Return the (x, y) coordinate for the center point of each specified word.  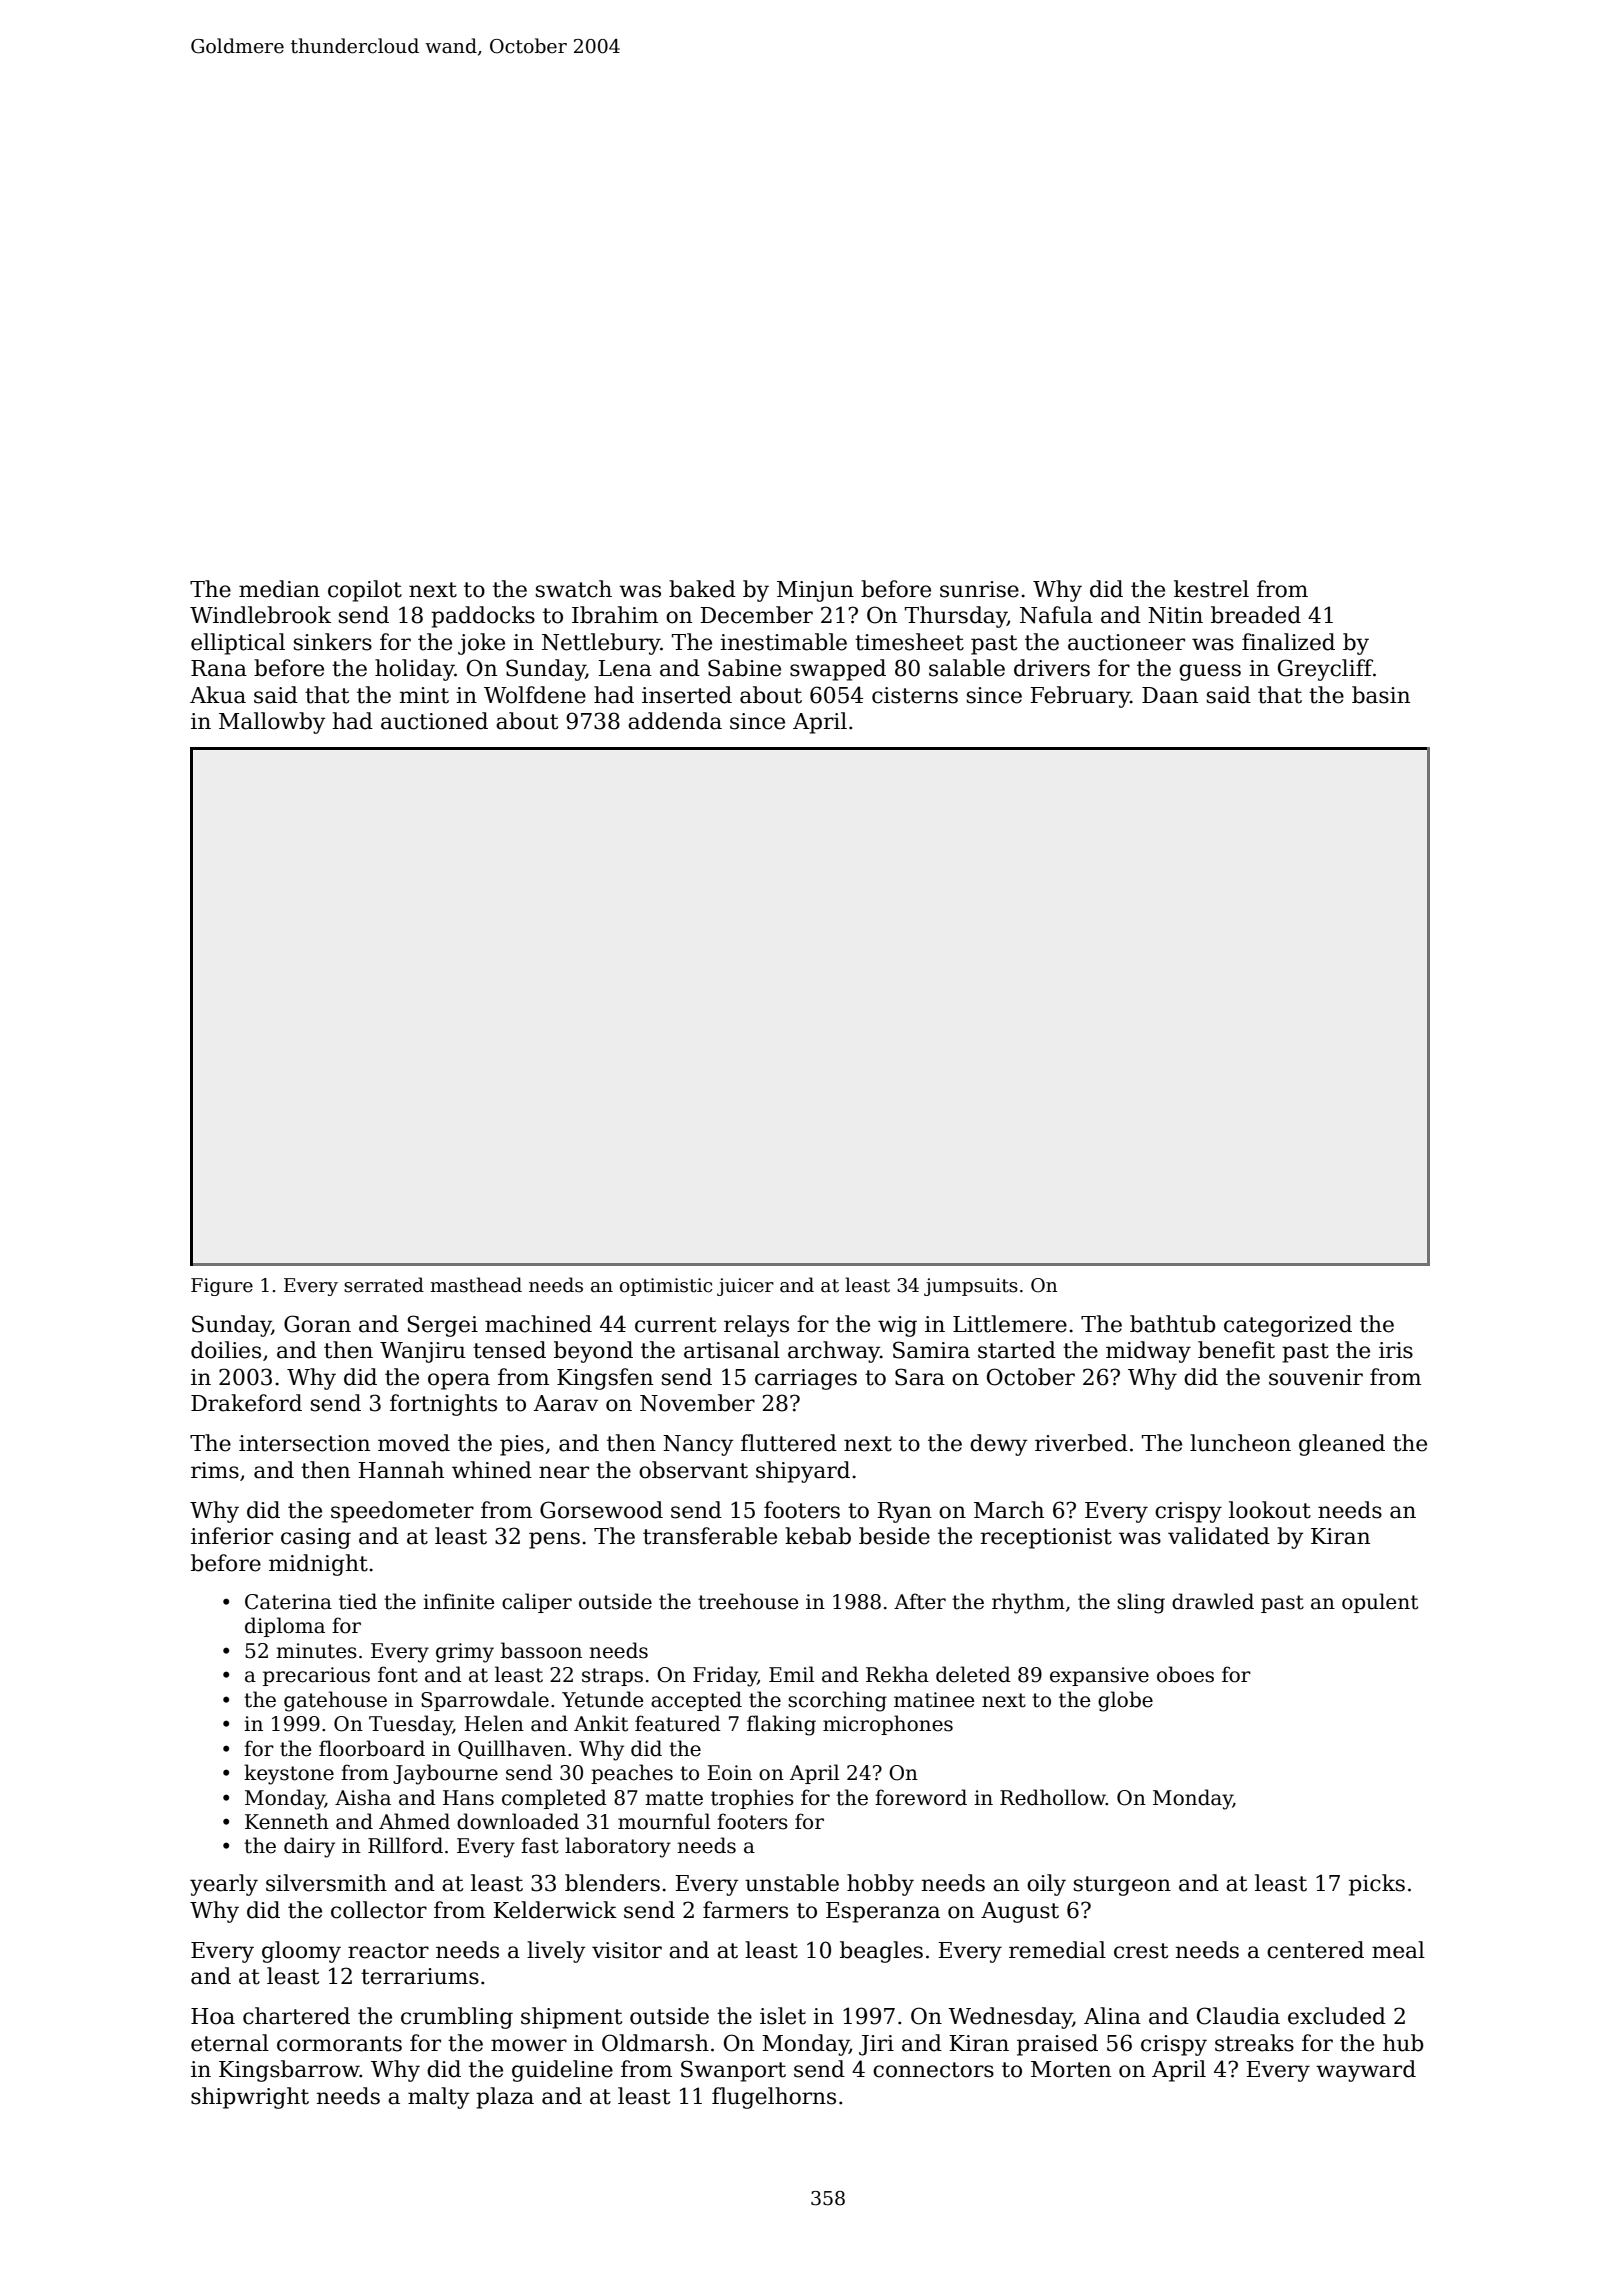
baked (702, 589)
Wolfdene (535, 695)
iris (1396, 1350)
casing (316, 1538)
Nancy (698, 1445)
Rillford (405, 1845)
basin (1381, 695)
